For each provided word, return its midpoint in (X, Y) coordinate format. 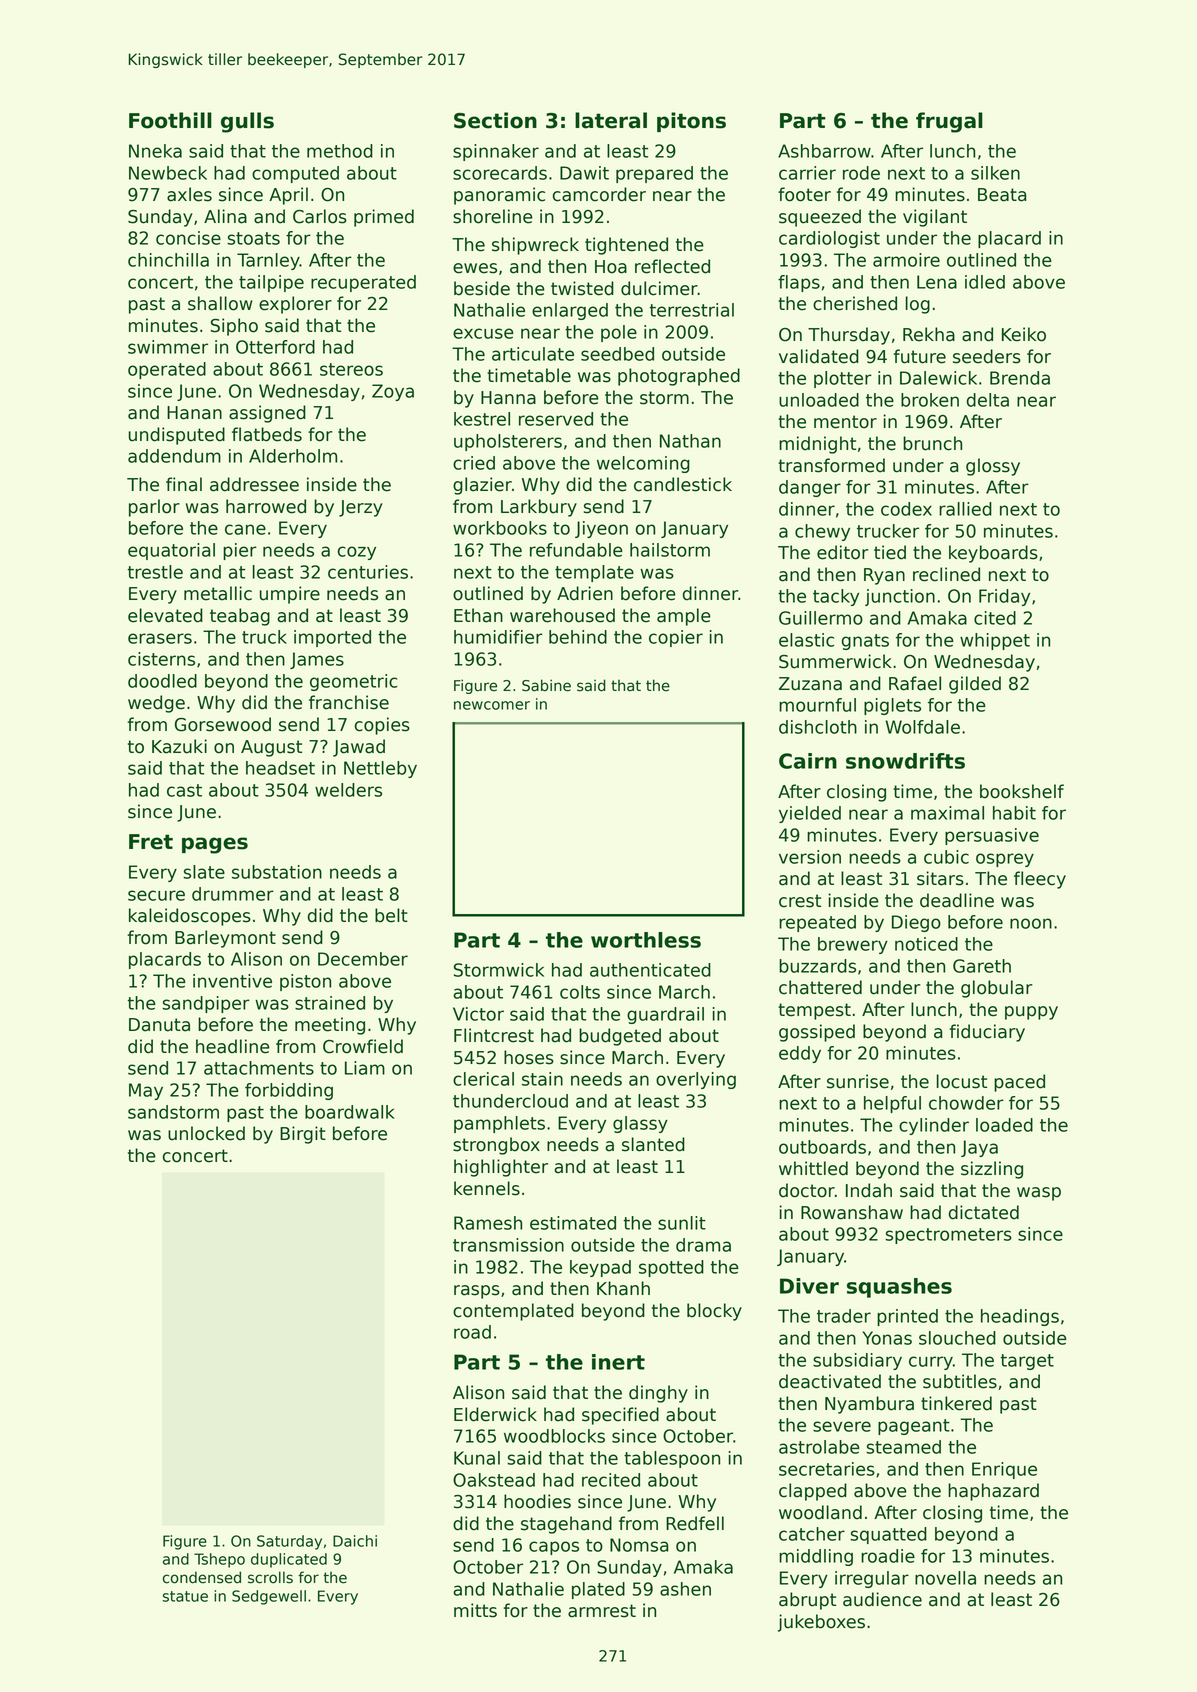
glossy (993, 467)
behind (578, 637)
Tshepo (219, 1560)
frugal (949, 122)
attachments (259, 1068)
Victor (478, 1014)
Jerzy (361, 508)
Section (495, 120)
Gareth (982, 966)
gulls (247, 122)
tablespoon (672, 1459)
